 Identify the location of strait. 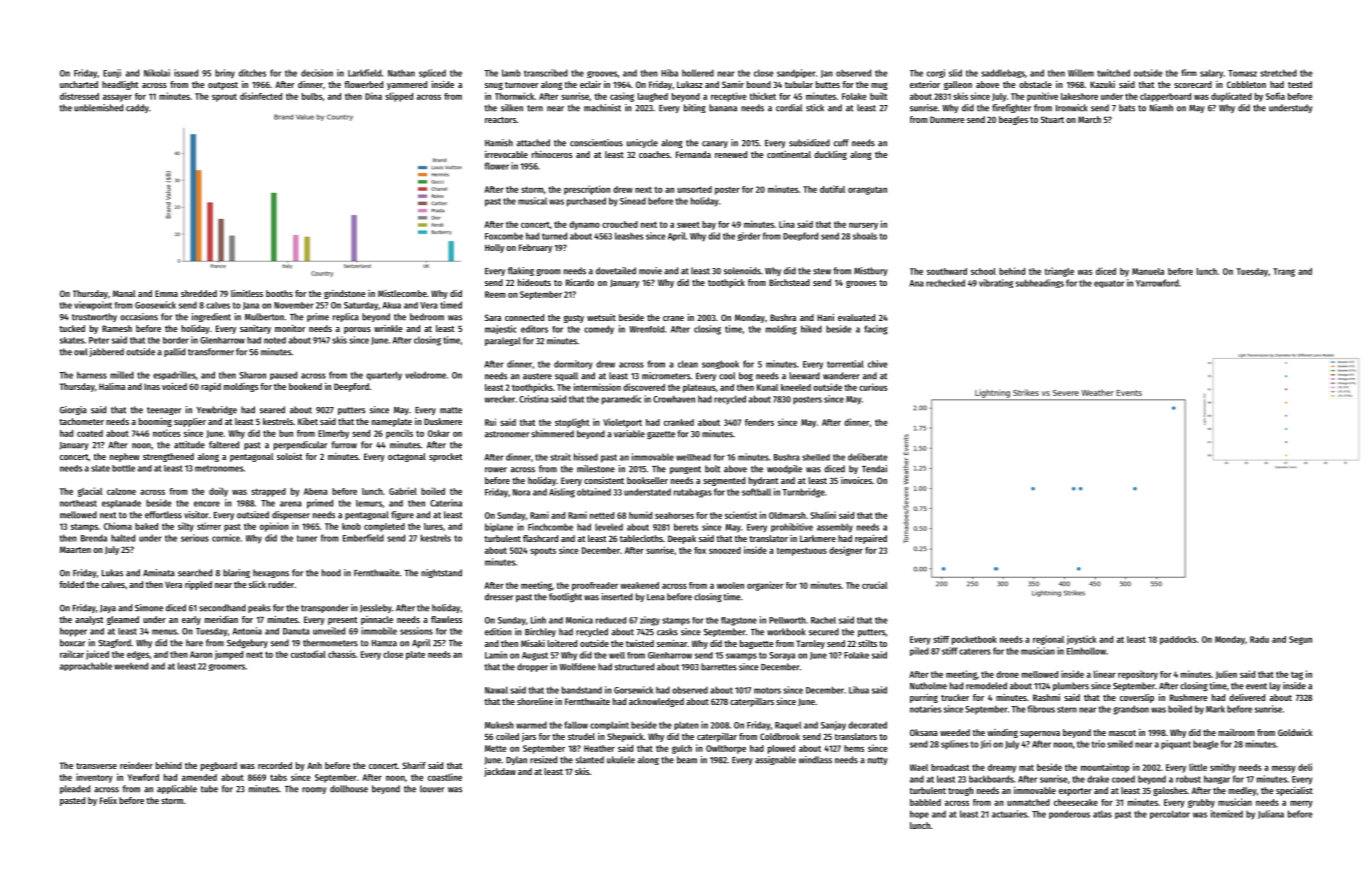
(560, 457).
